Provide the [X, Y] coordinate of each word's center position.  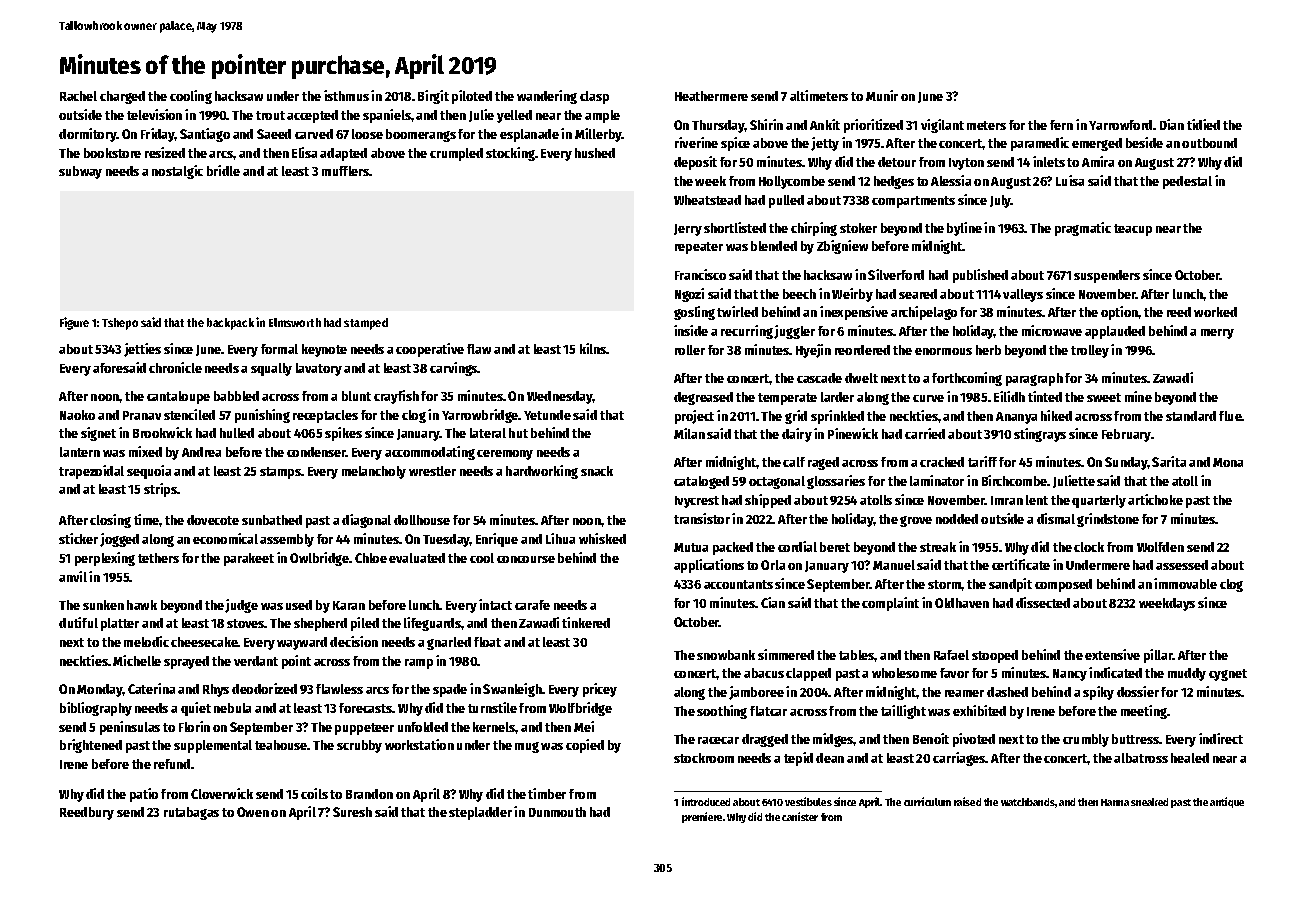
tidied [1203, 124]
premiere [702, 817]
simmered [786, 654]
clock [1089, 547]
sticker [78, 538]
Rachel [78, 96]
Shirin [766, 124]
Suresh [352, 812]
